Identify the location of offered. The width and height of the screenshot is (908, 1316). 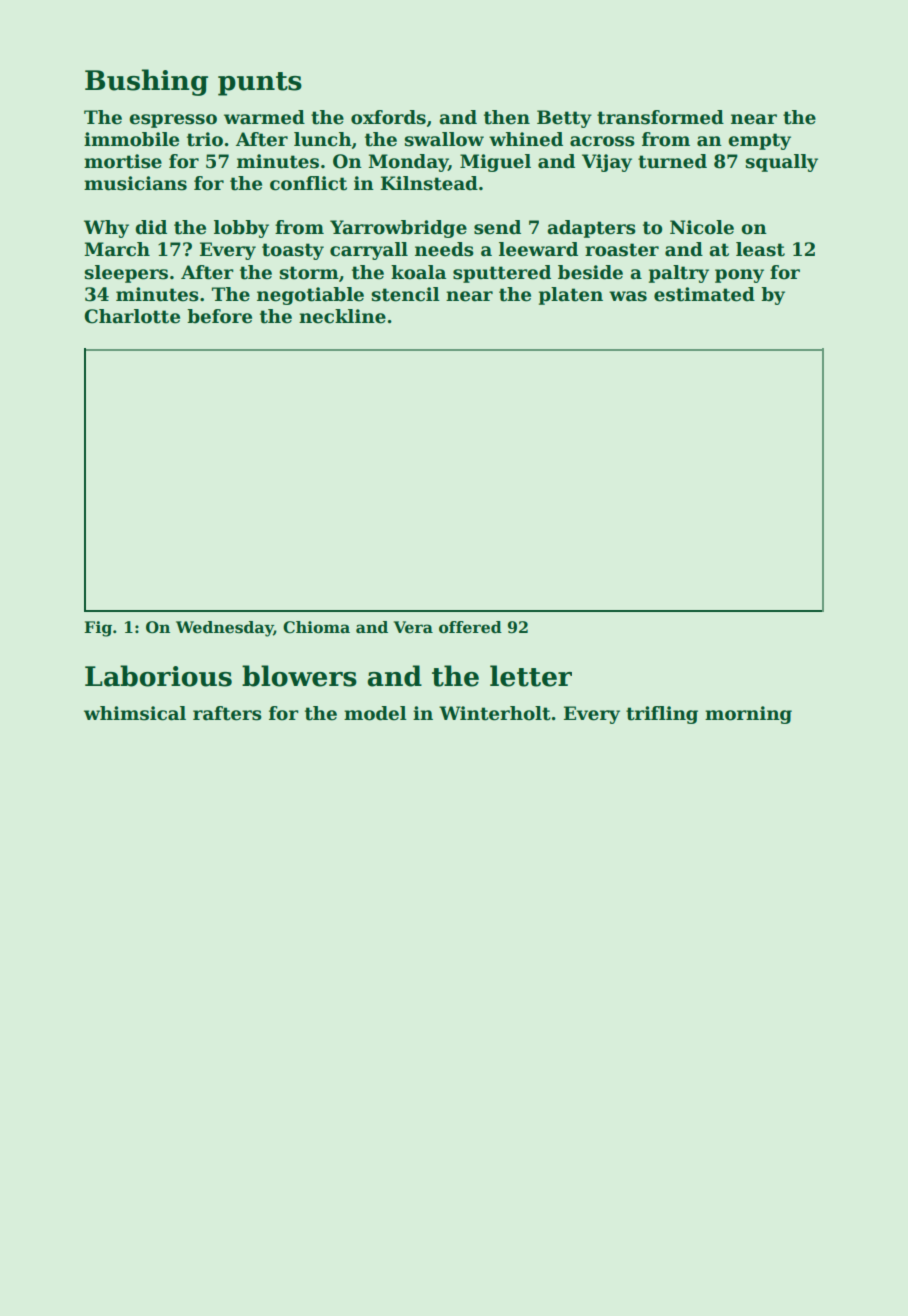
(470, 627).
